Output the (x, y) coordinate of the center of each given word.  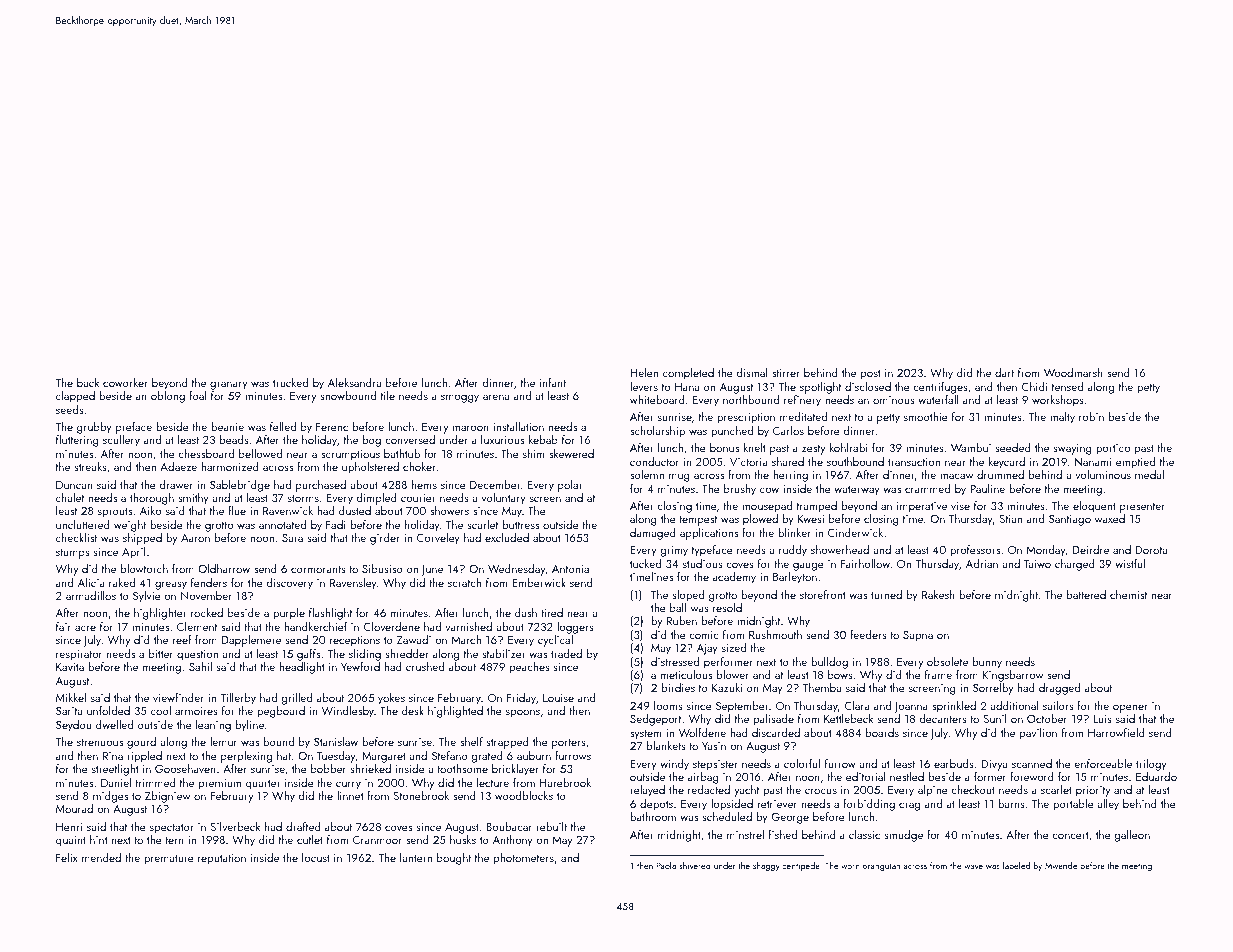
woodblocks (524, 795)
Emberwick (539, 582)
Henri (69, 827)
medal (1149, 474)
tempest (698, 521)
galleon (1132, 836)
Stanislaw (336, 741)
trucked (290, 382)
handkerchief (315, 626)
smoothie (926, 416)
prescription (746, 418)
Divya (994, 765)
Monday (1046, 551)
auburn (534, 755)
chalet (70, 497)
